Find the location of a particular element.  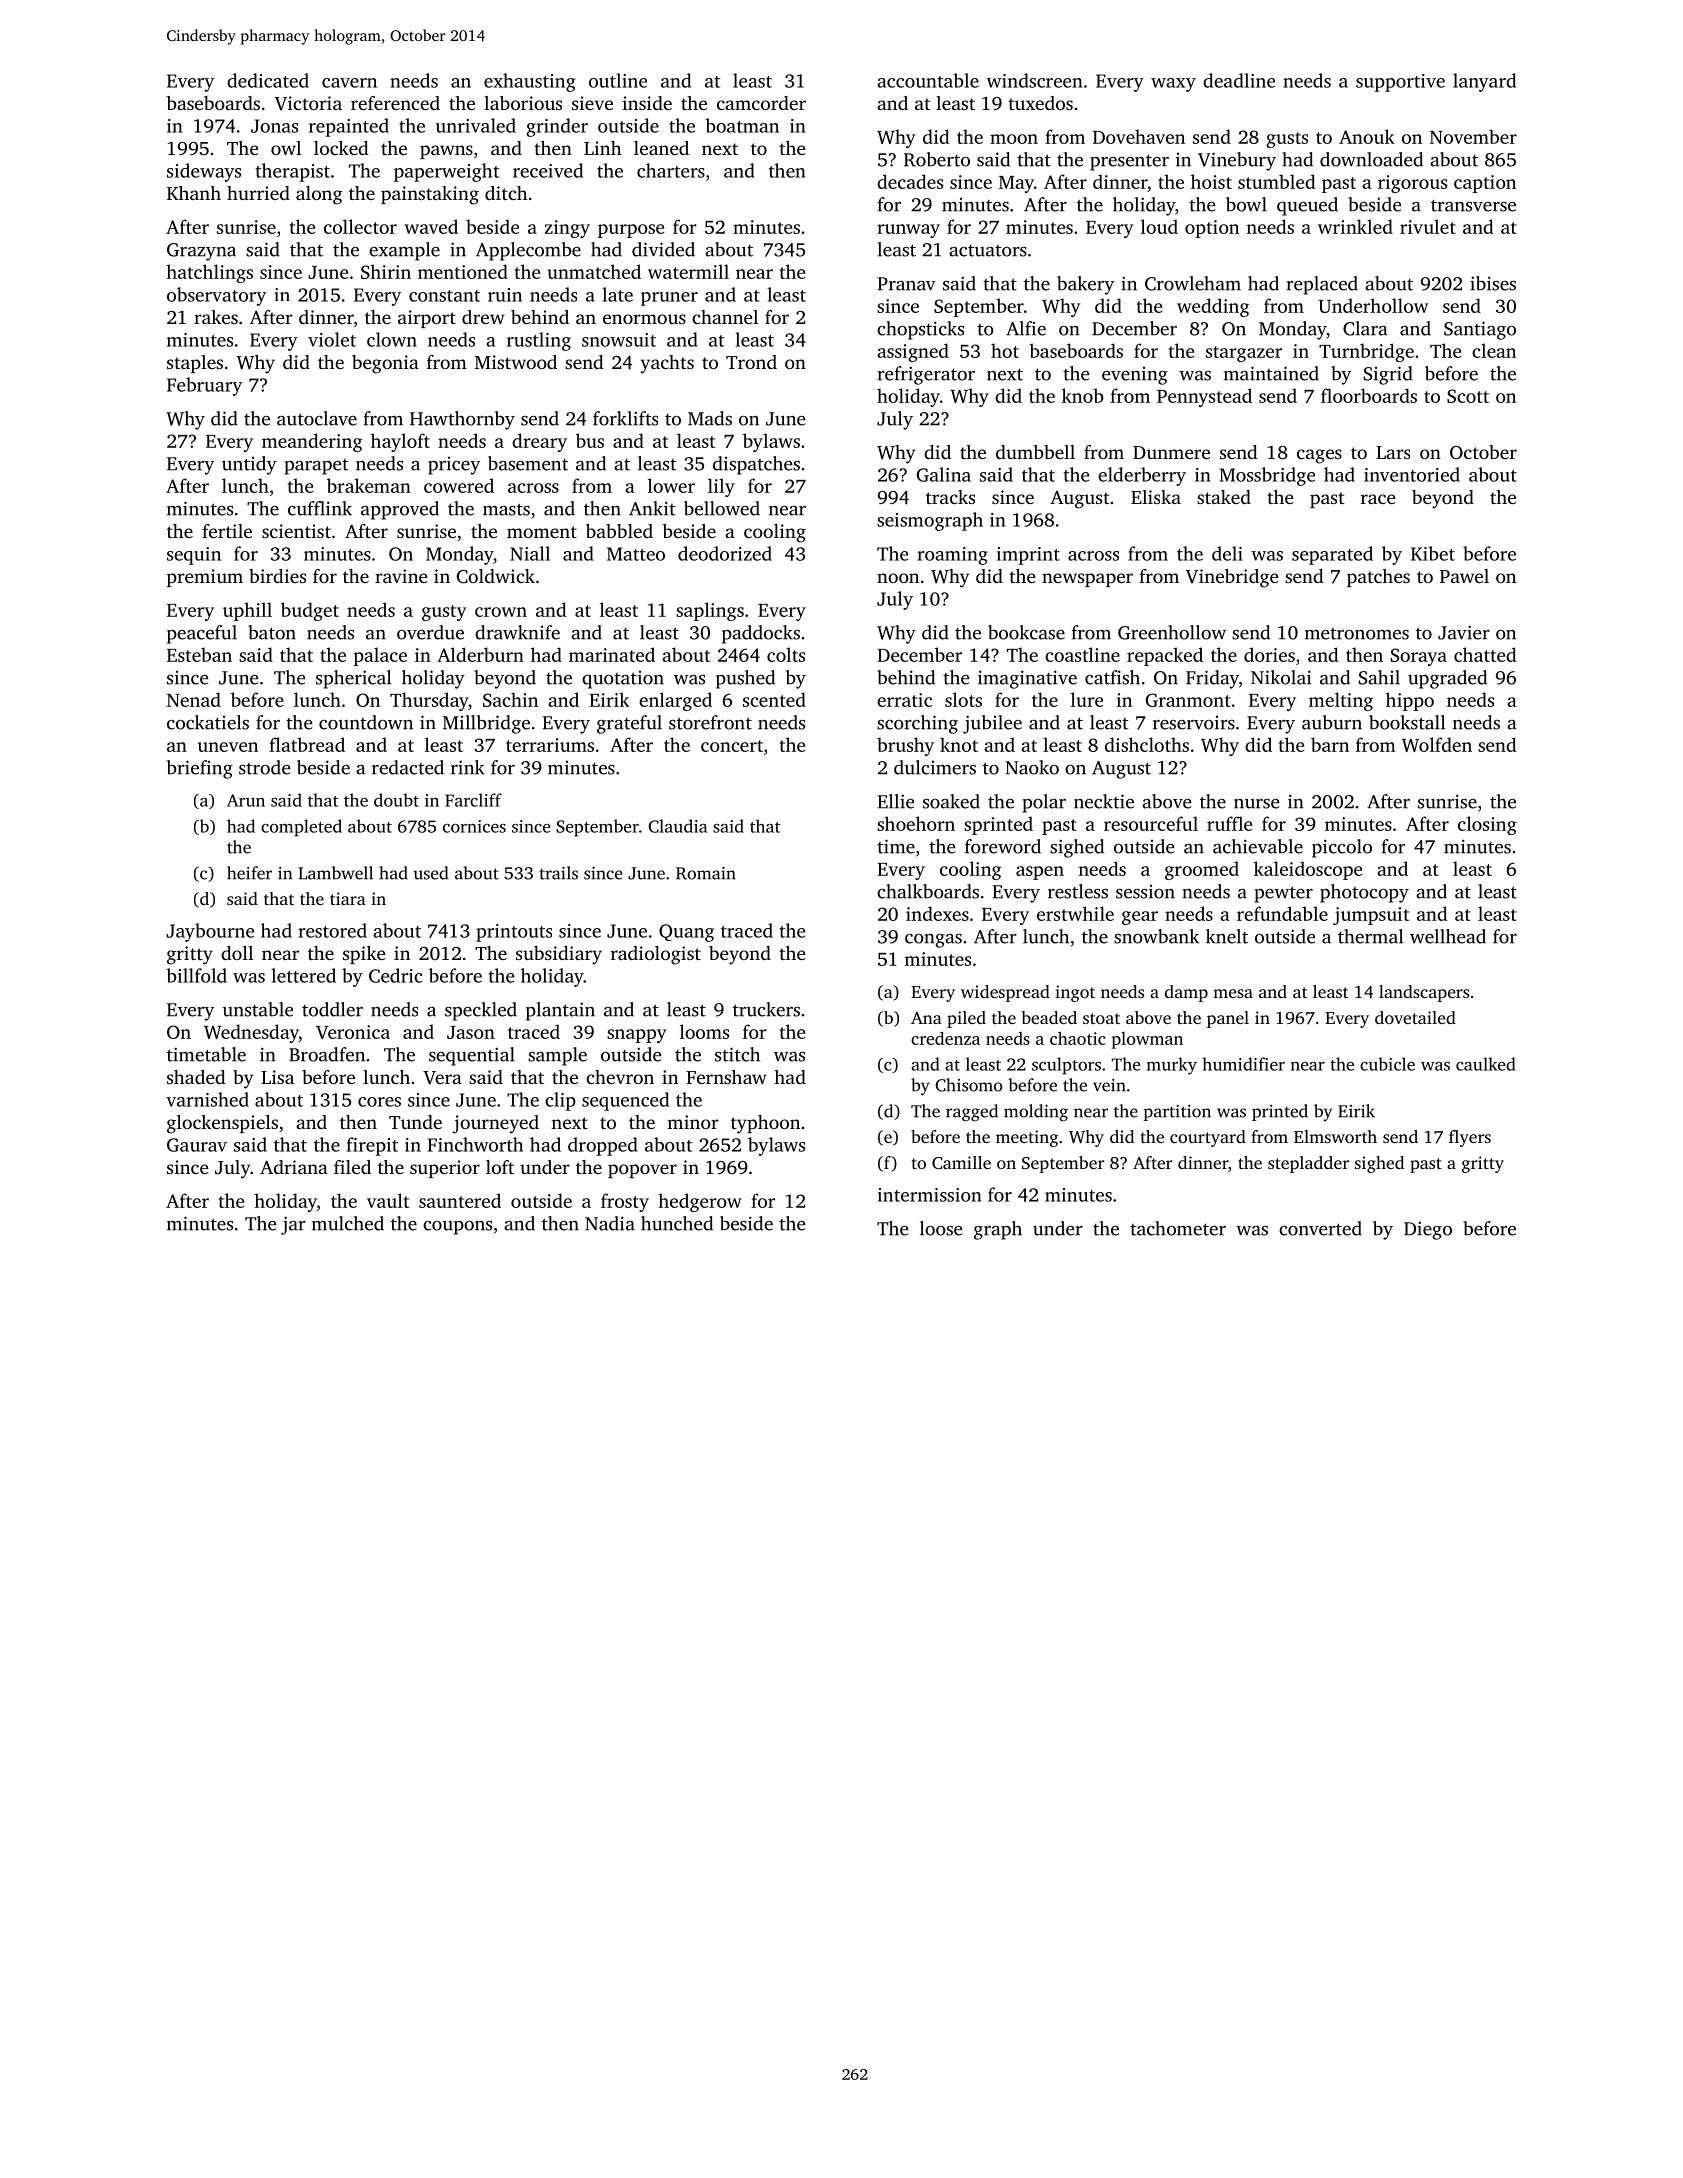

along is located at coordinates (319, 195).
